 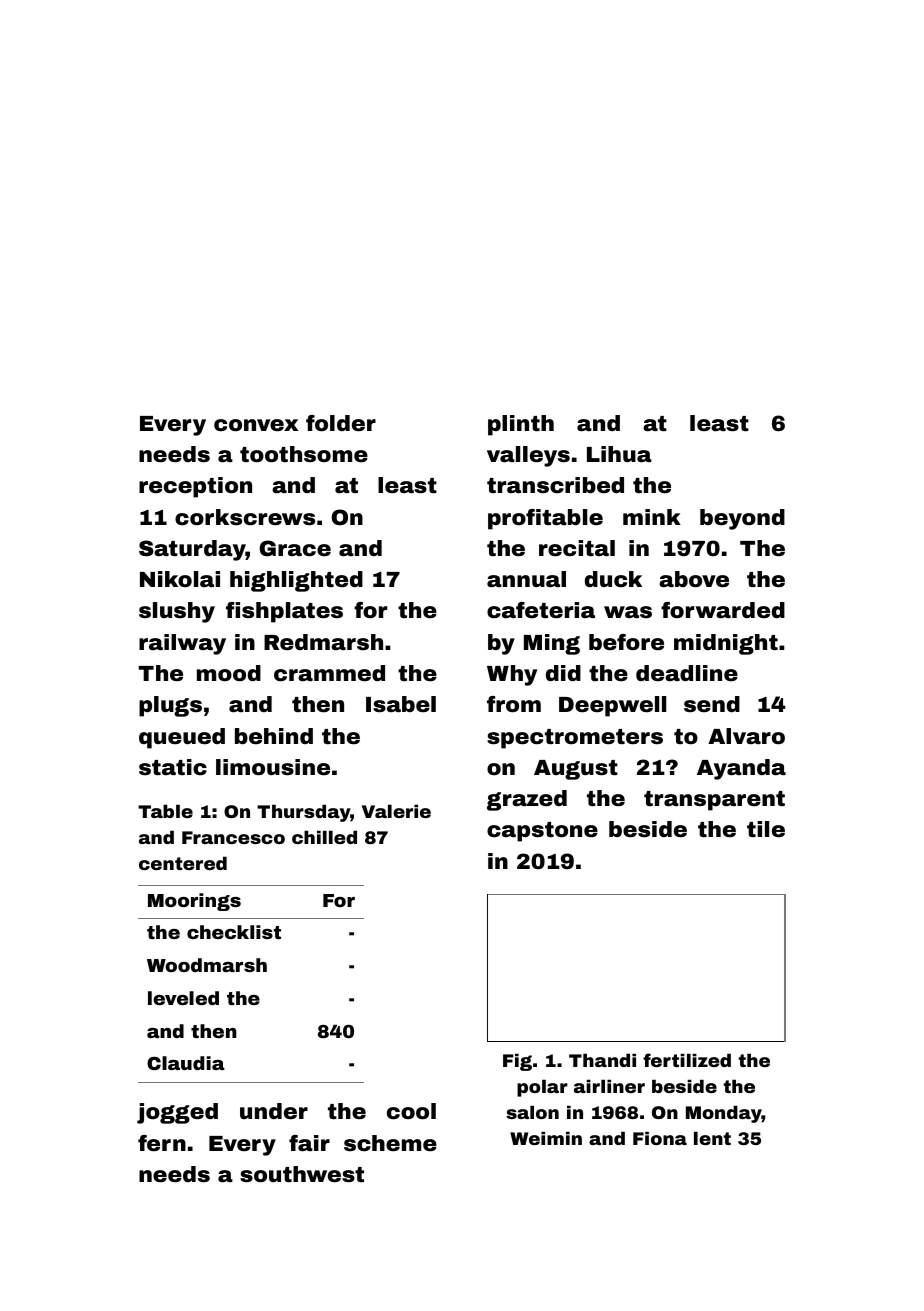 What do you see at coordinates (766, 829) in the page?
I see `tile` at bounding box center [766, 829].
